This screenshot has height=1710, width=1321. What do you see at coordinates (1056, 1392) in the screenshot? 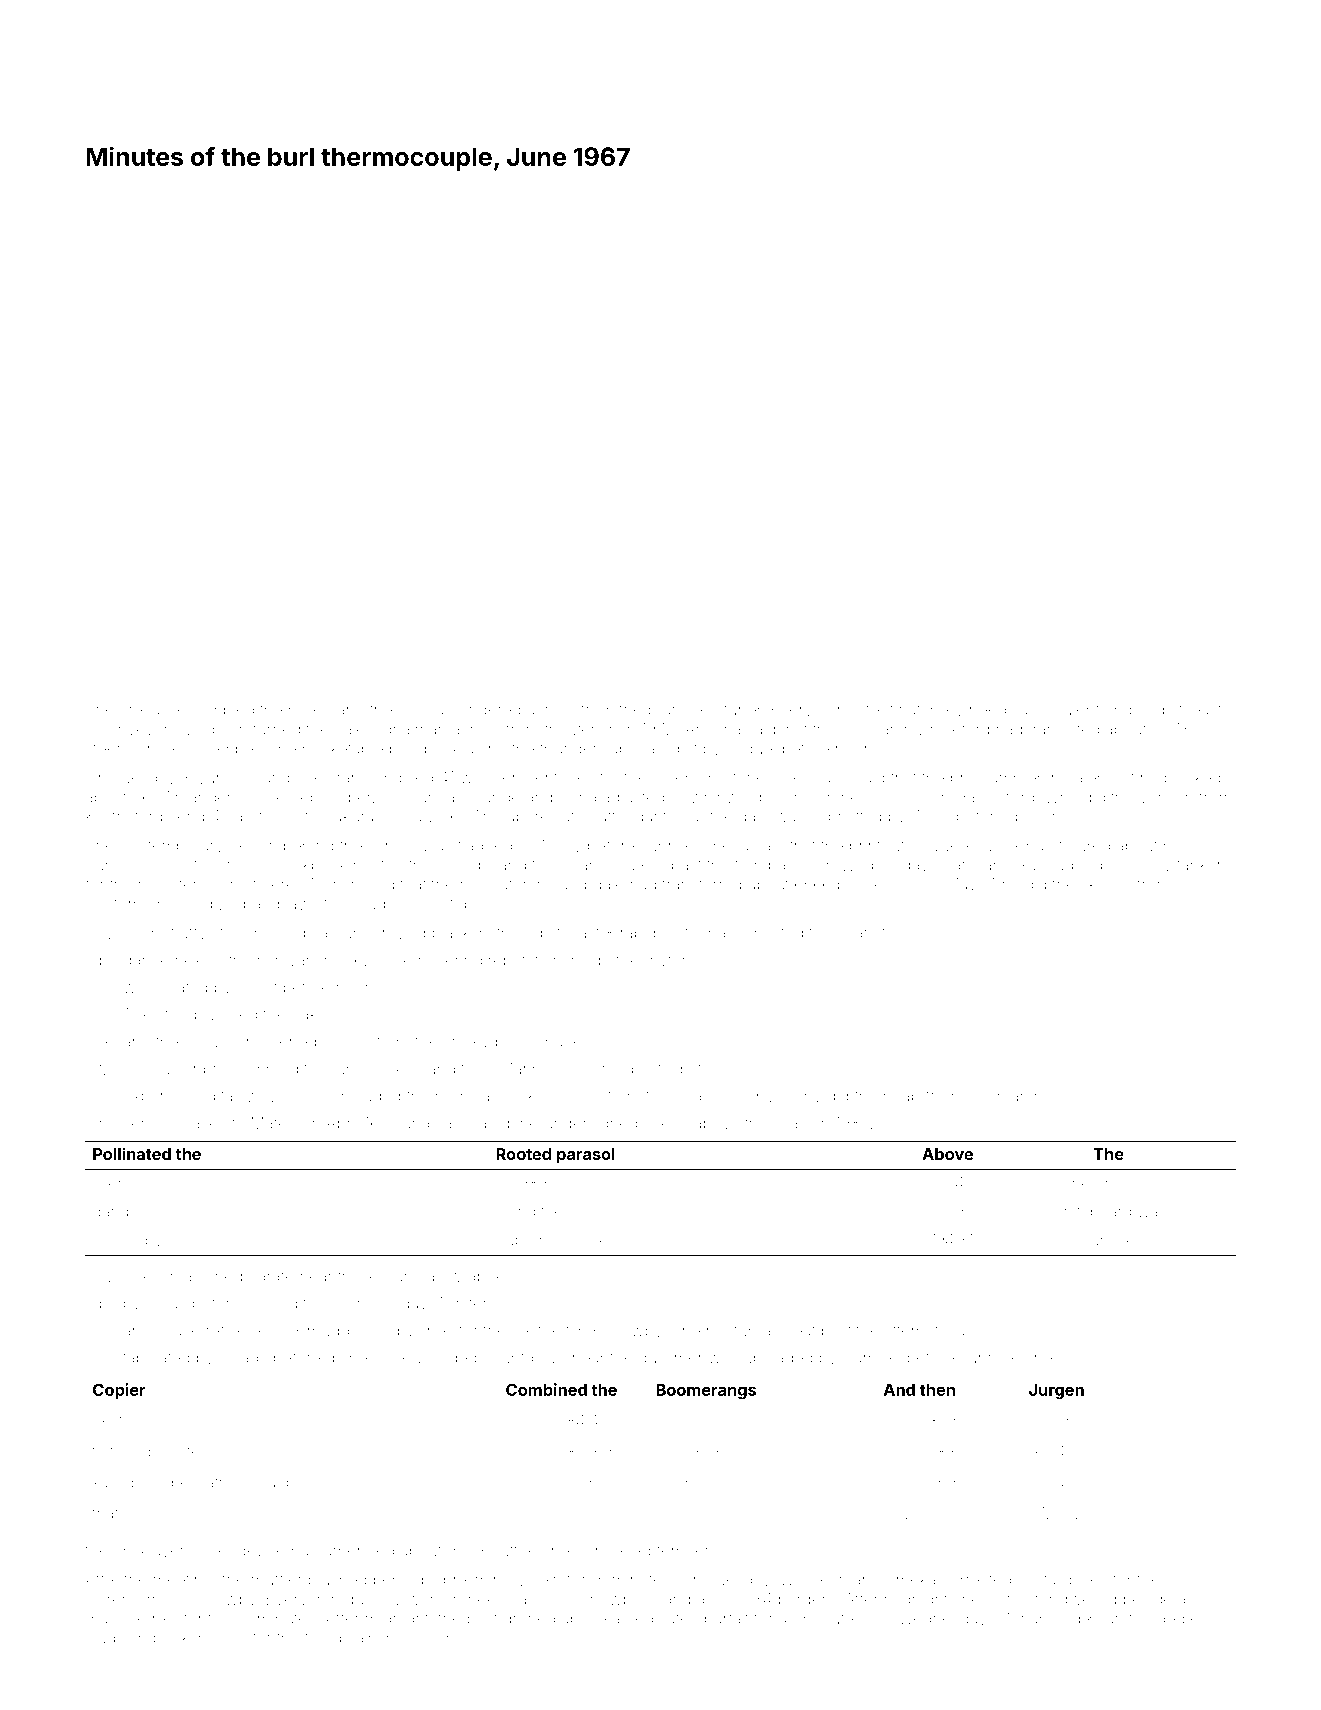
I see `Jurgen` at bounding box center [1056, 1392].
